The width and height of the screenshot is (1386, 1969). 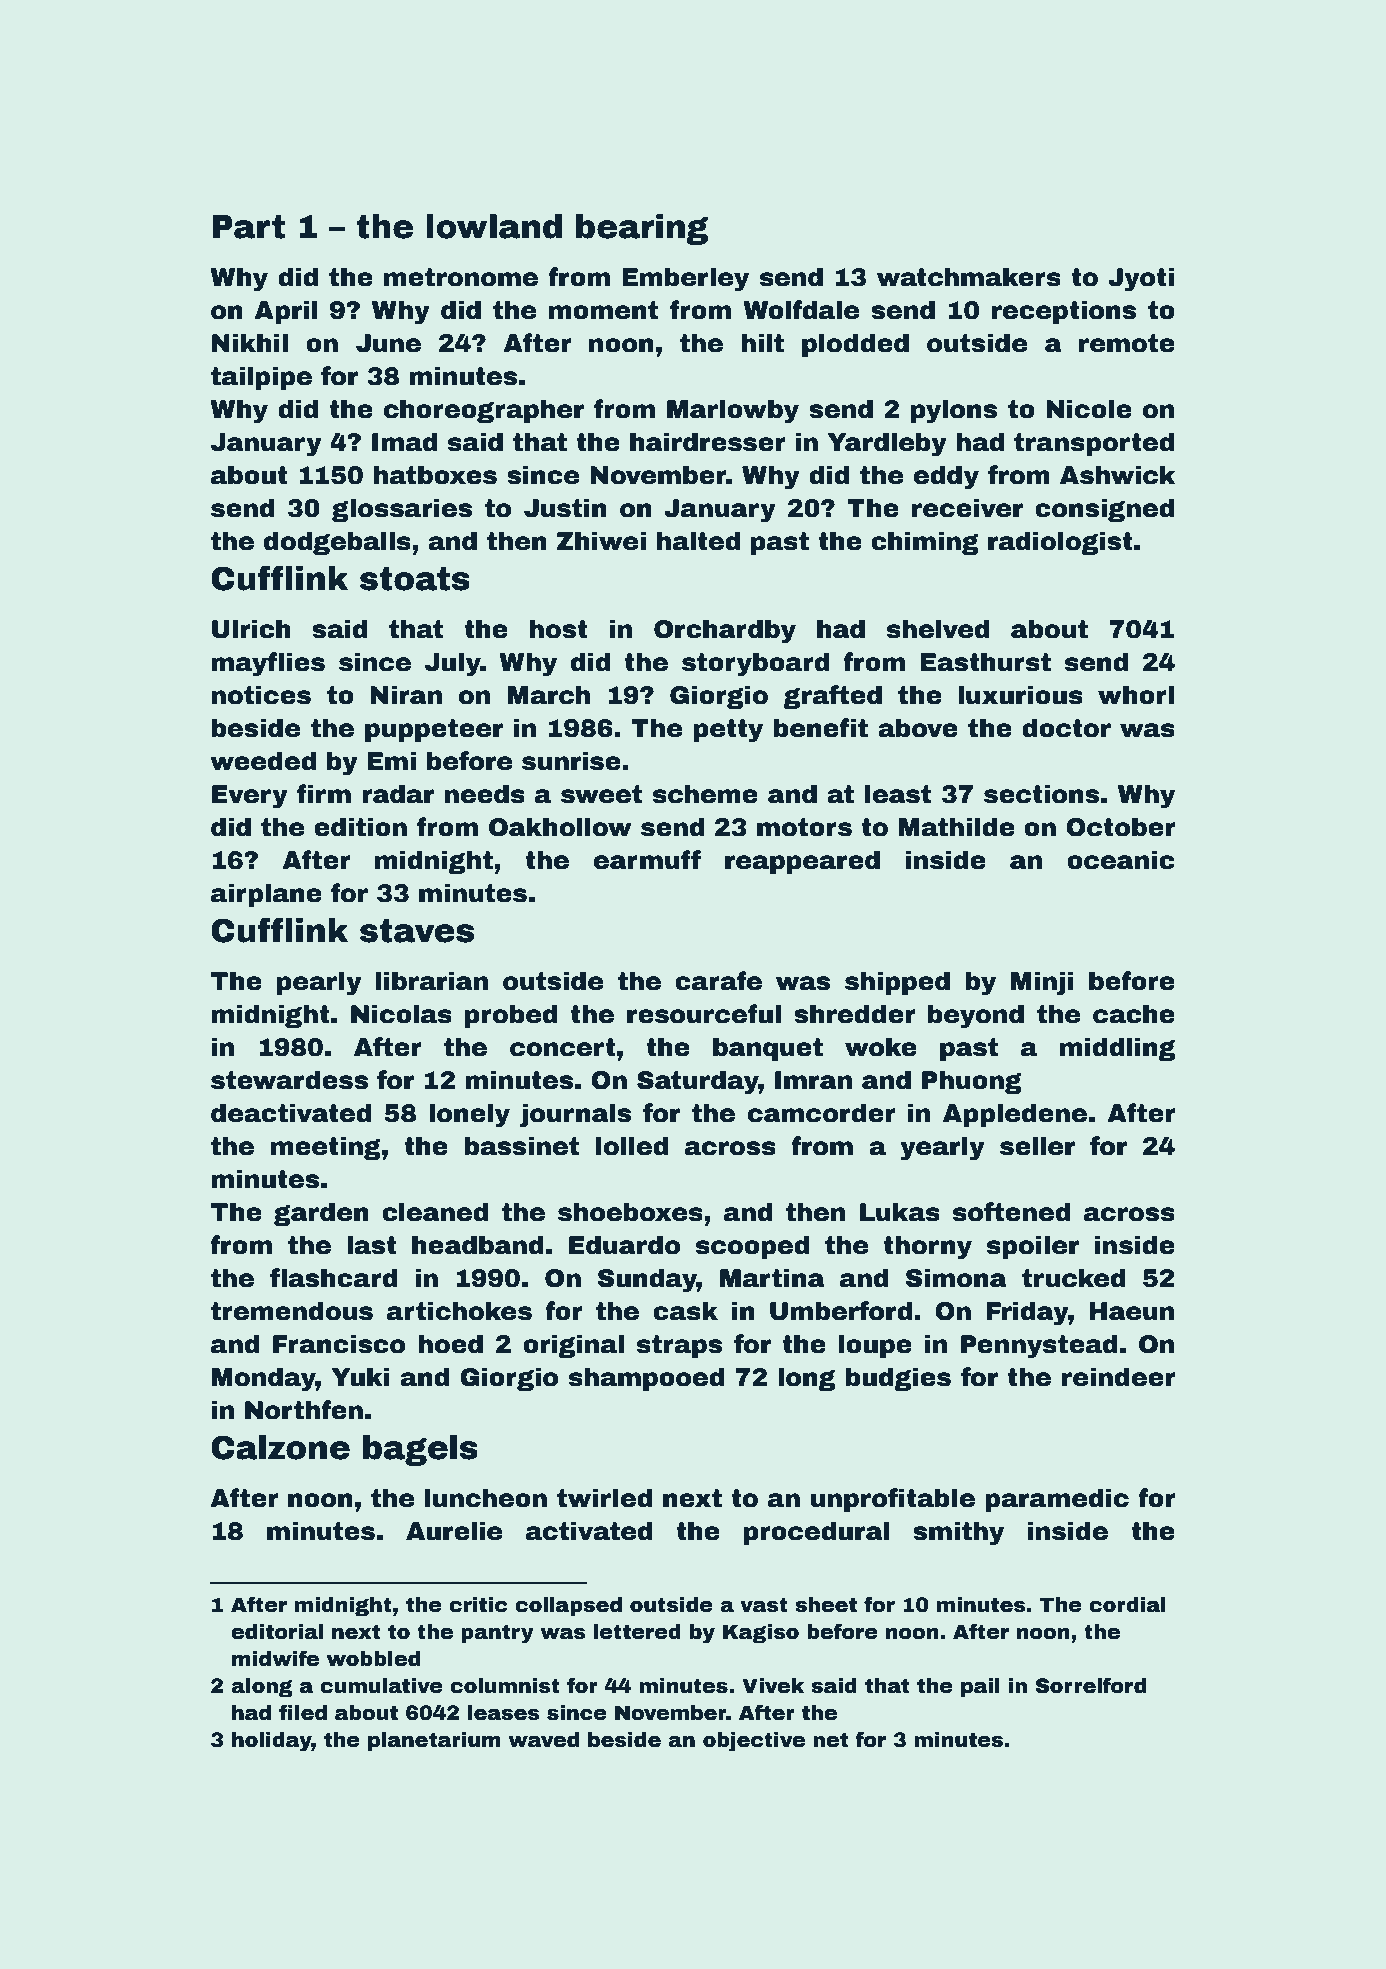 What do you see at coordinates (326, 1148) in the screenshot?
I see `meeting` at bounding box center [326, 1148].
